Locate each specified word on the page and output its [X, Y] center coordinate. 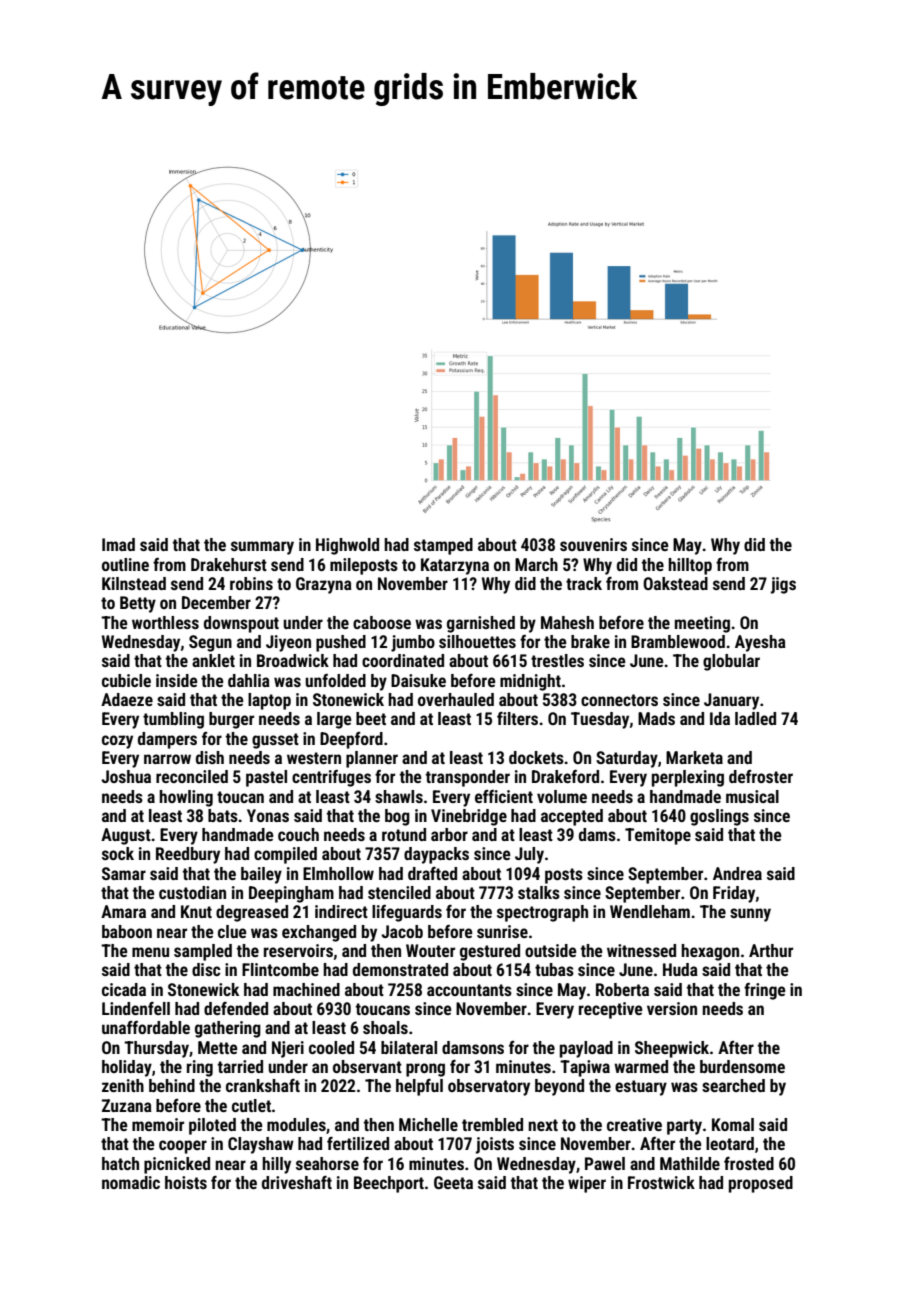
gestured [490, 952]
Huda [680, 969]
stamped [443, 546]
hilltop [690, 566]
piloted [212, 1126]
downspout [241, 624]
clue [232, 931]
